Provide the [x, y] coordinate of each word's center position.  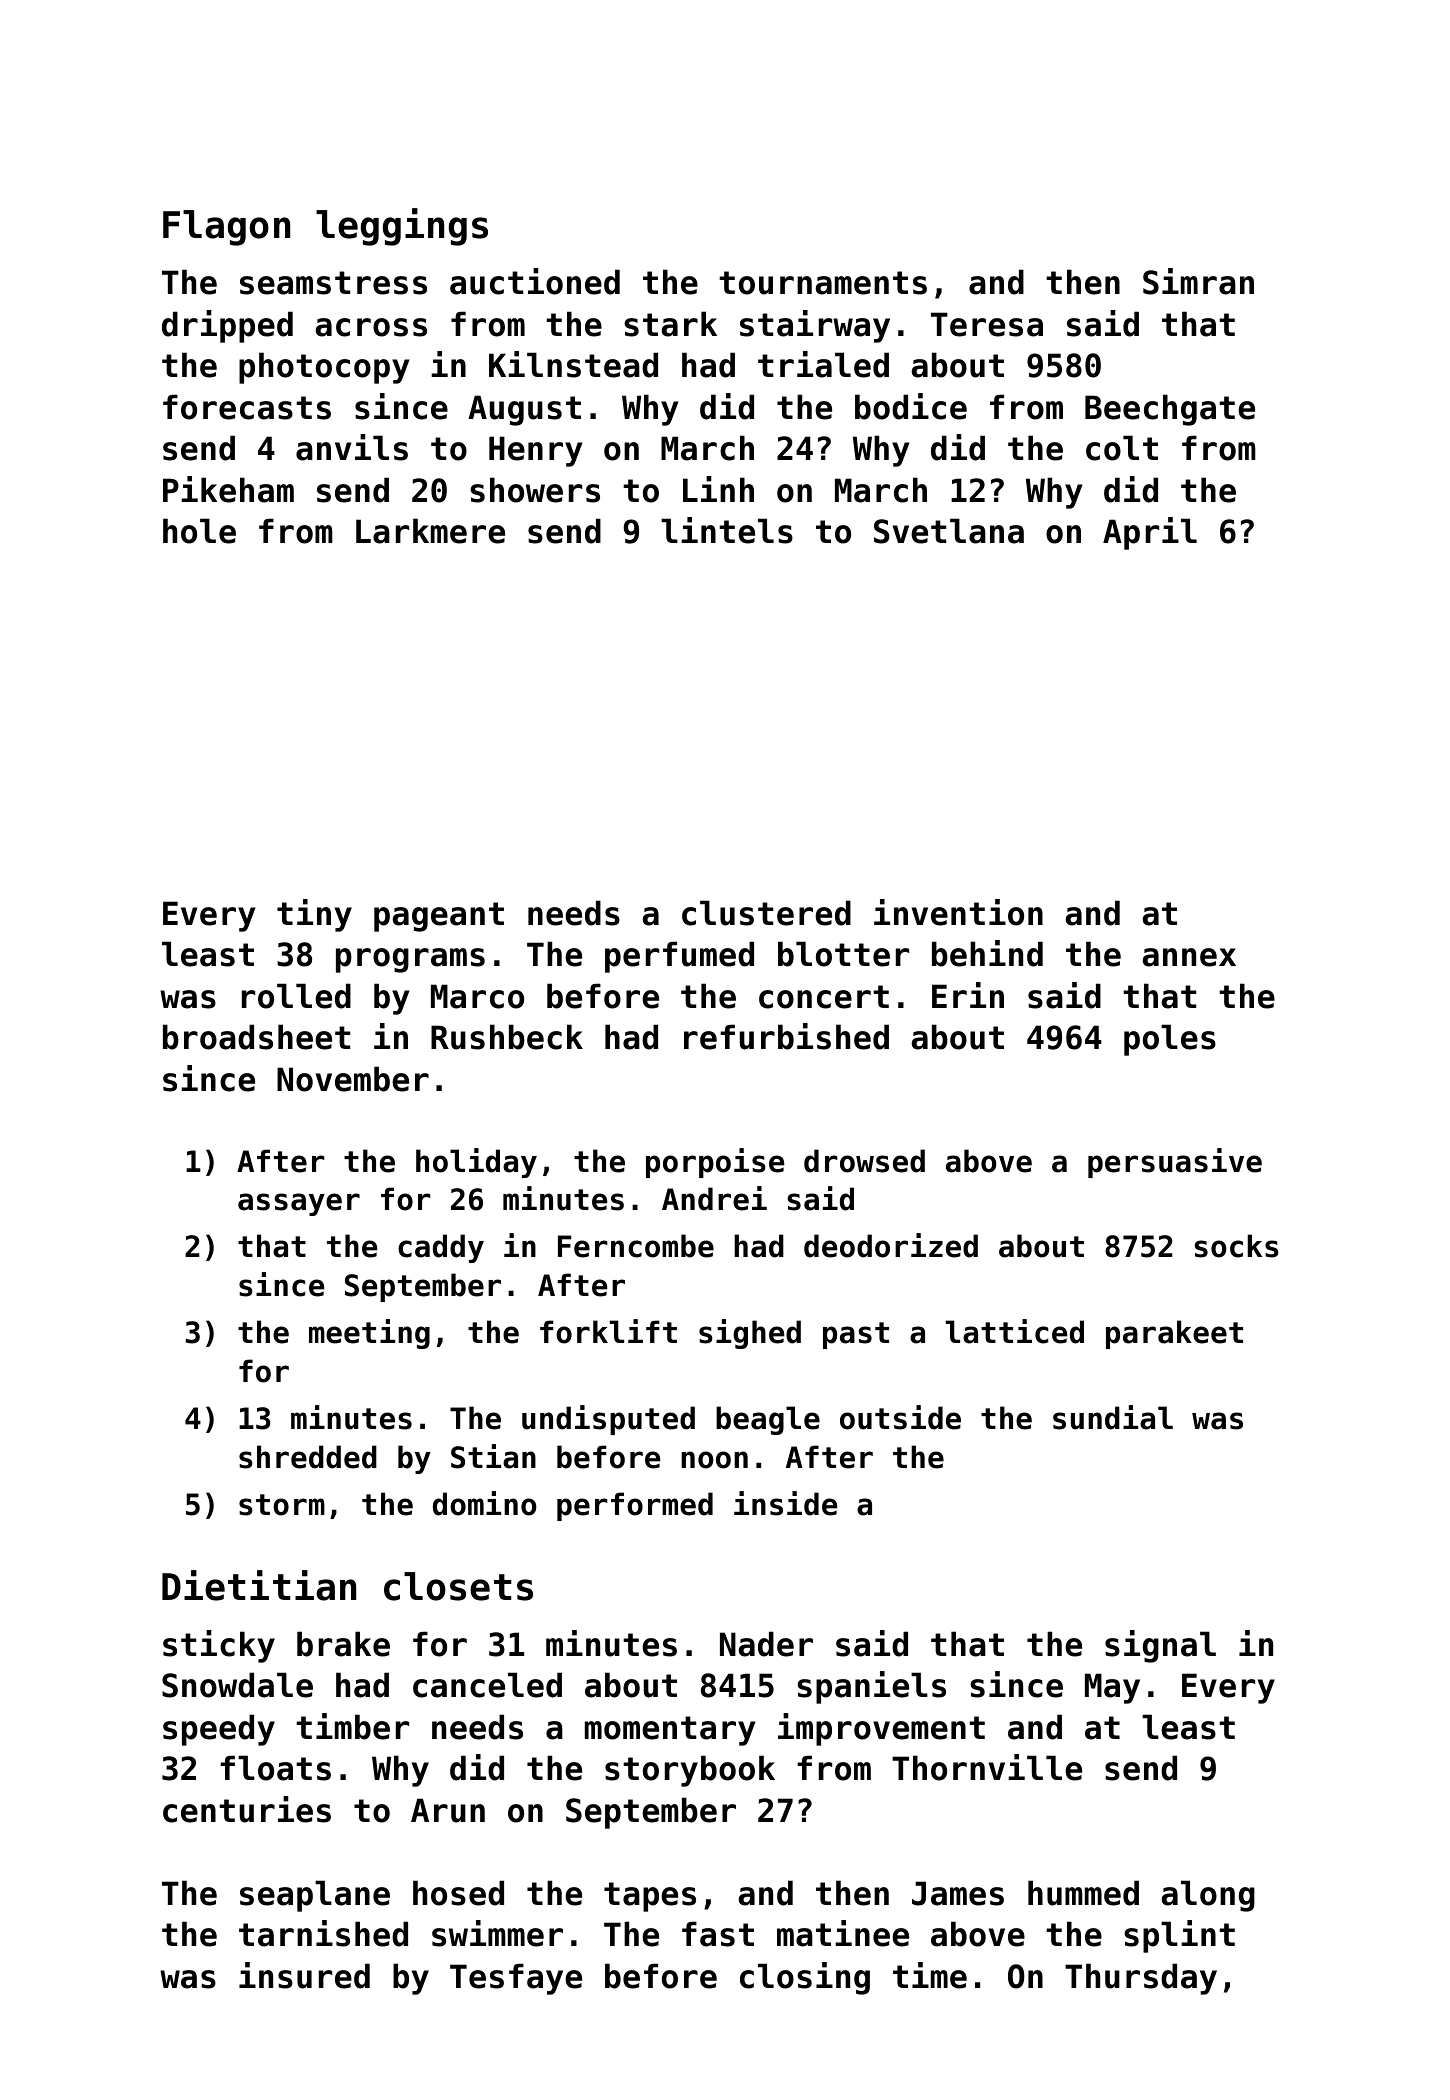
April [1150, 533]
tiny [314, 915]
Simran [1198, 281]
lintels [727, 530]
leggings [402, 227]
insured [304, 1975]
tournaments [823, 283]
